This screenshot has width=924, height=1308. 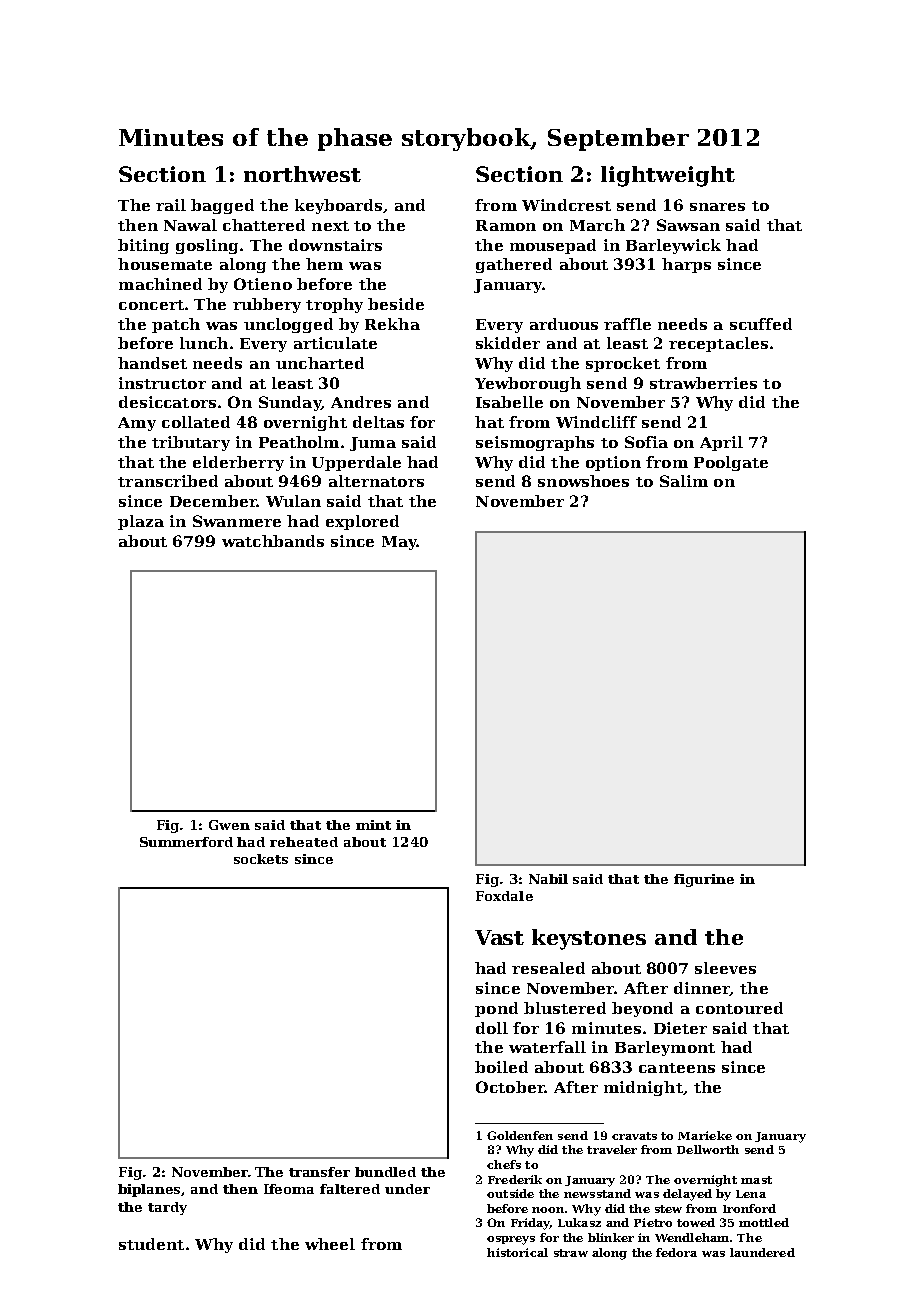 What do you see at coordinates (361, 402) in the screenshot?
I see `Andres` at bounding box center [361, 402].
